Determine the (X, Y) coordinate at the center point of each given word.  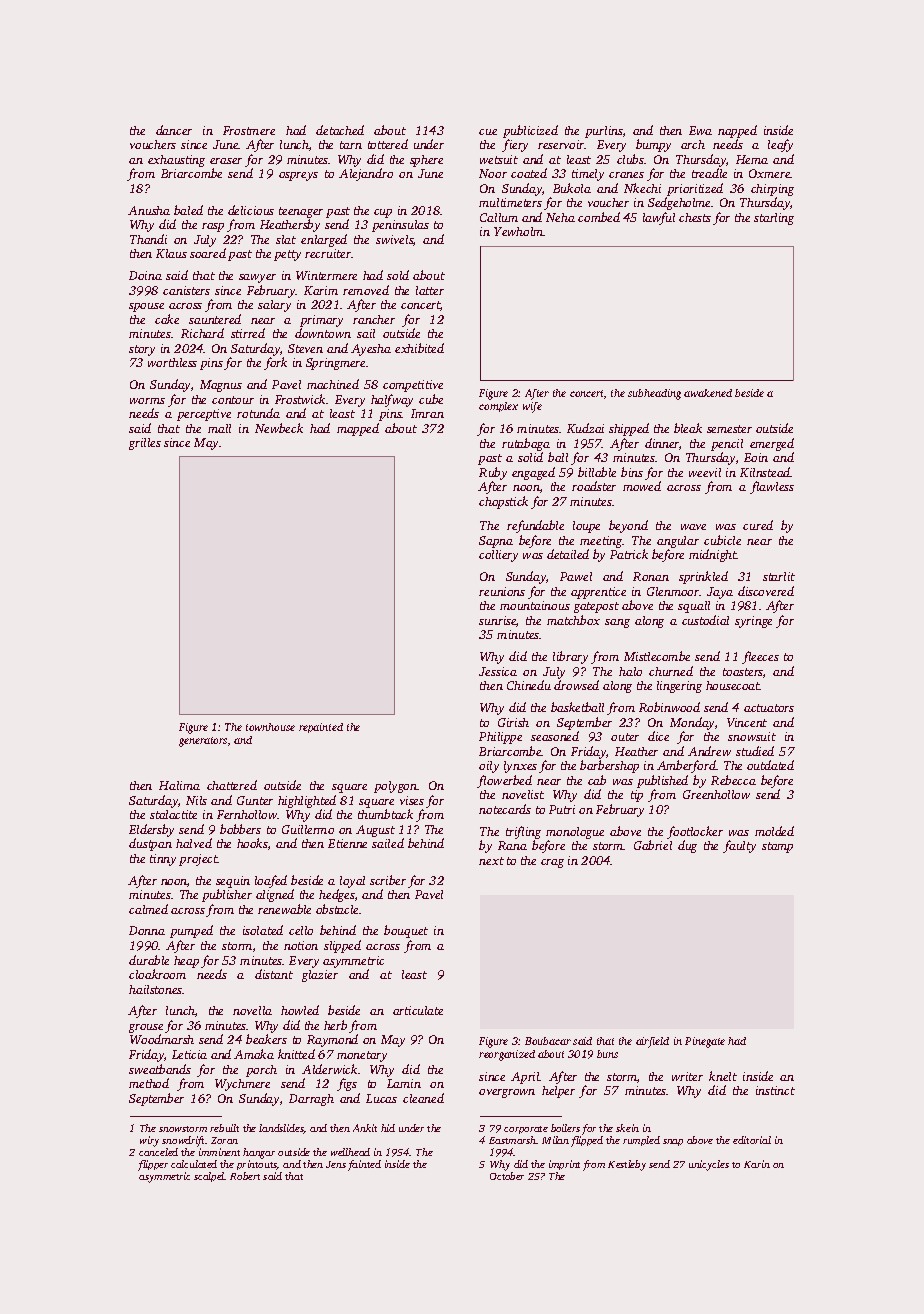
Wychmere (242, 1085)
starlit (779, 576)
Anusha (149, 210)
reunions (502, 591)
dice (658, 736)
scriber (388, 880)
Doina (145, 275)
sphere (426, 161)
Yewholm (519, 231)
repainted (321, 728)
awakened (708, 393)
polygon (395, 787)
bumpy (653, 145)
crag (552, 863)
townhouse (270, 727)
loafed (271, 881)
